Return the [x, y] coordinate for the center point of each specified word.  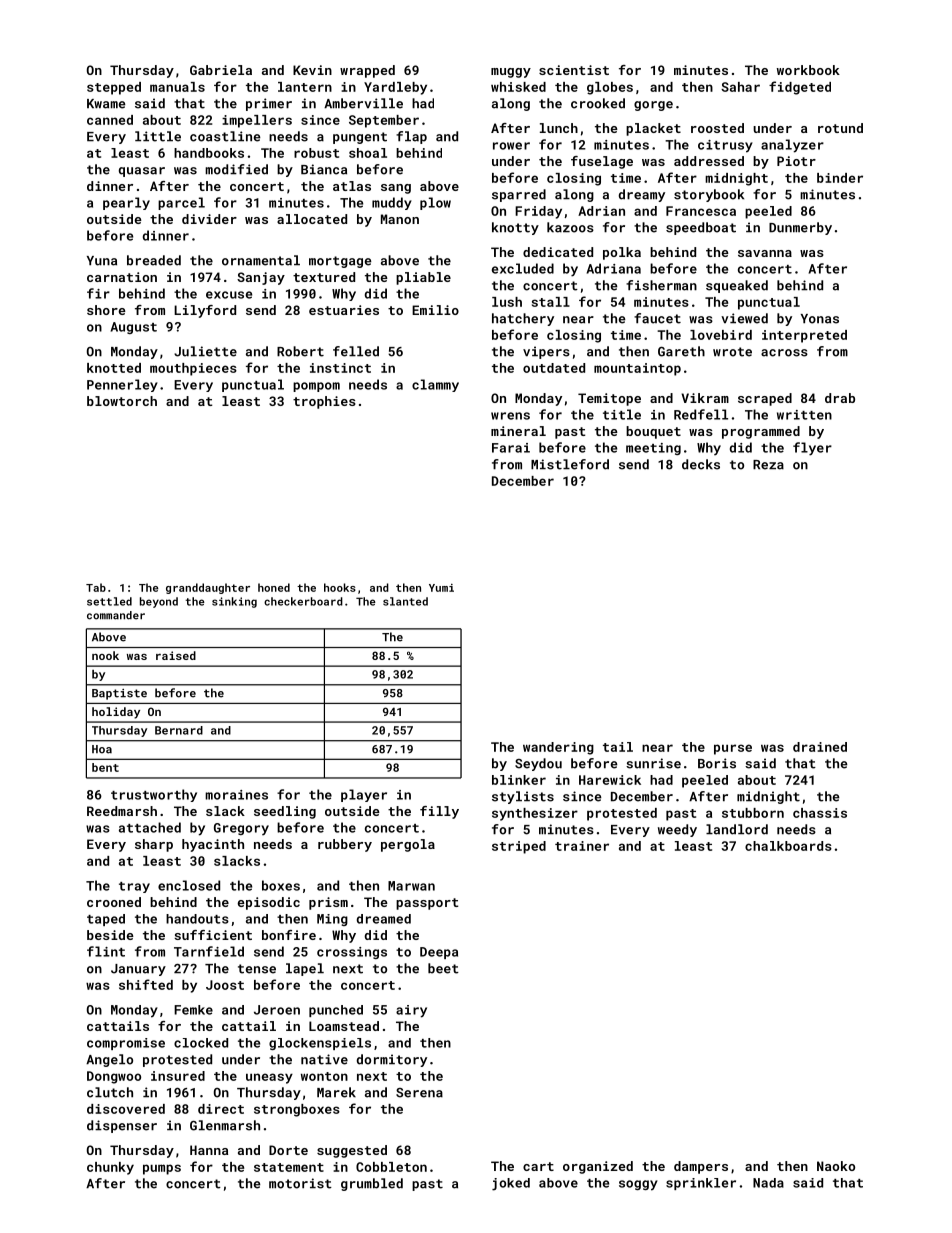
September [384, 121]
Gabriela [221, 70]
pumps [162, 1169]
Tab [96, 587]
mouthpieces [193, 369]
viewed [744, 318]
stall [551, 302]
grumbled [372, 1184]
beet [443, 968]
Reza [768, 465]
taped [106, 920]
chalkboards [788, 846]
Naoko [836, 1166]
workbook [808, 70]
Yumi [441, 588]
